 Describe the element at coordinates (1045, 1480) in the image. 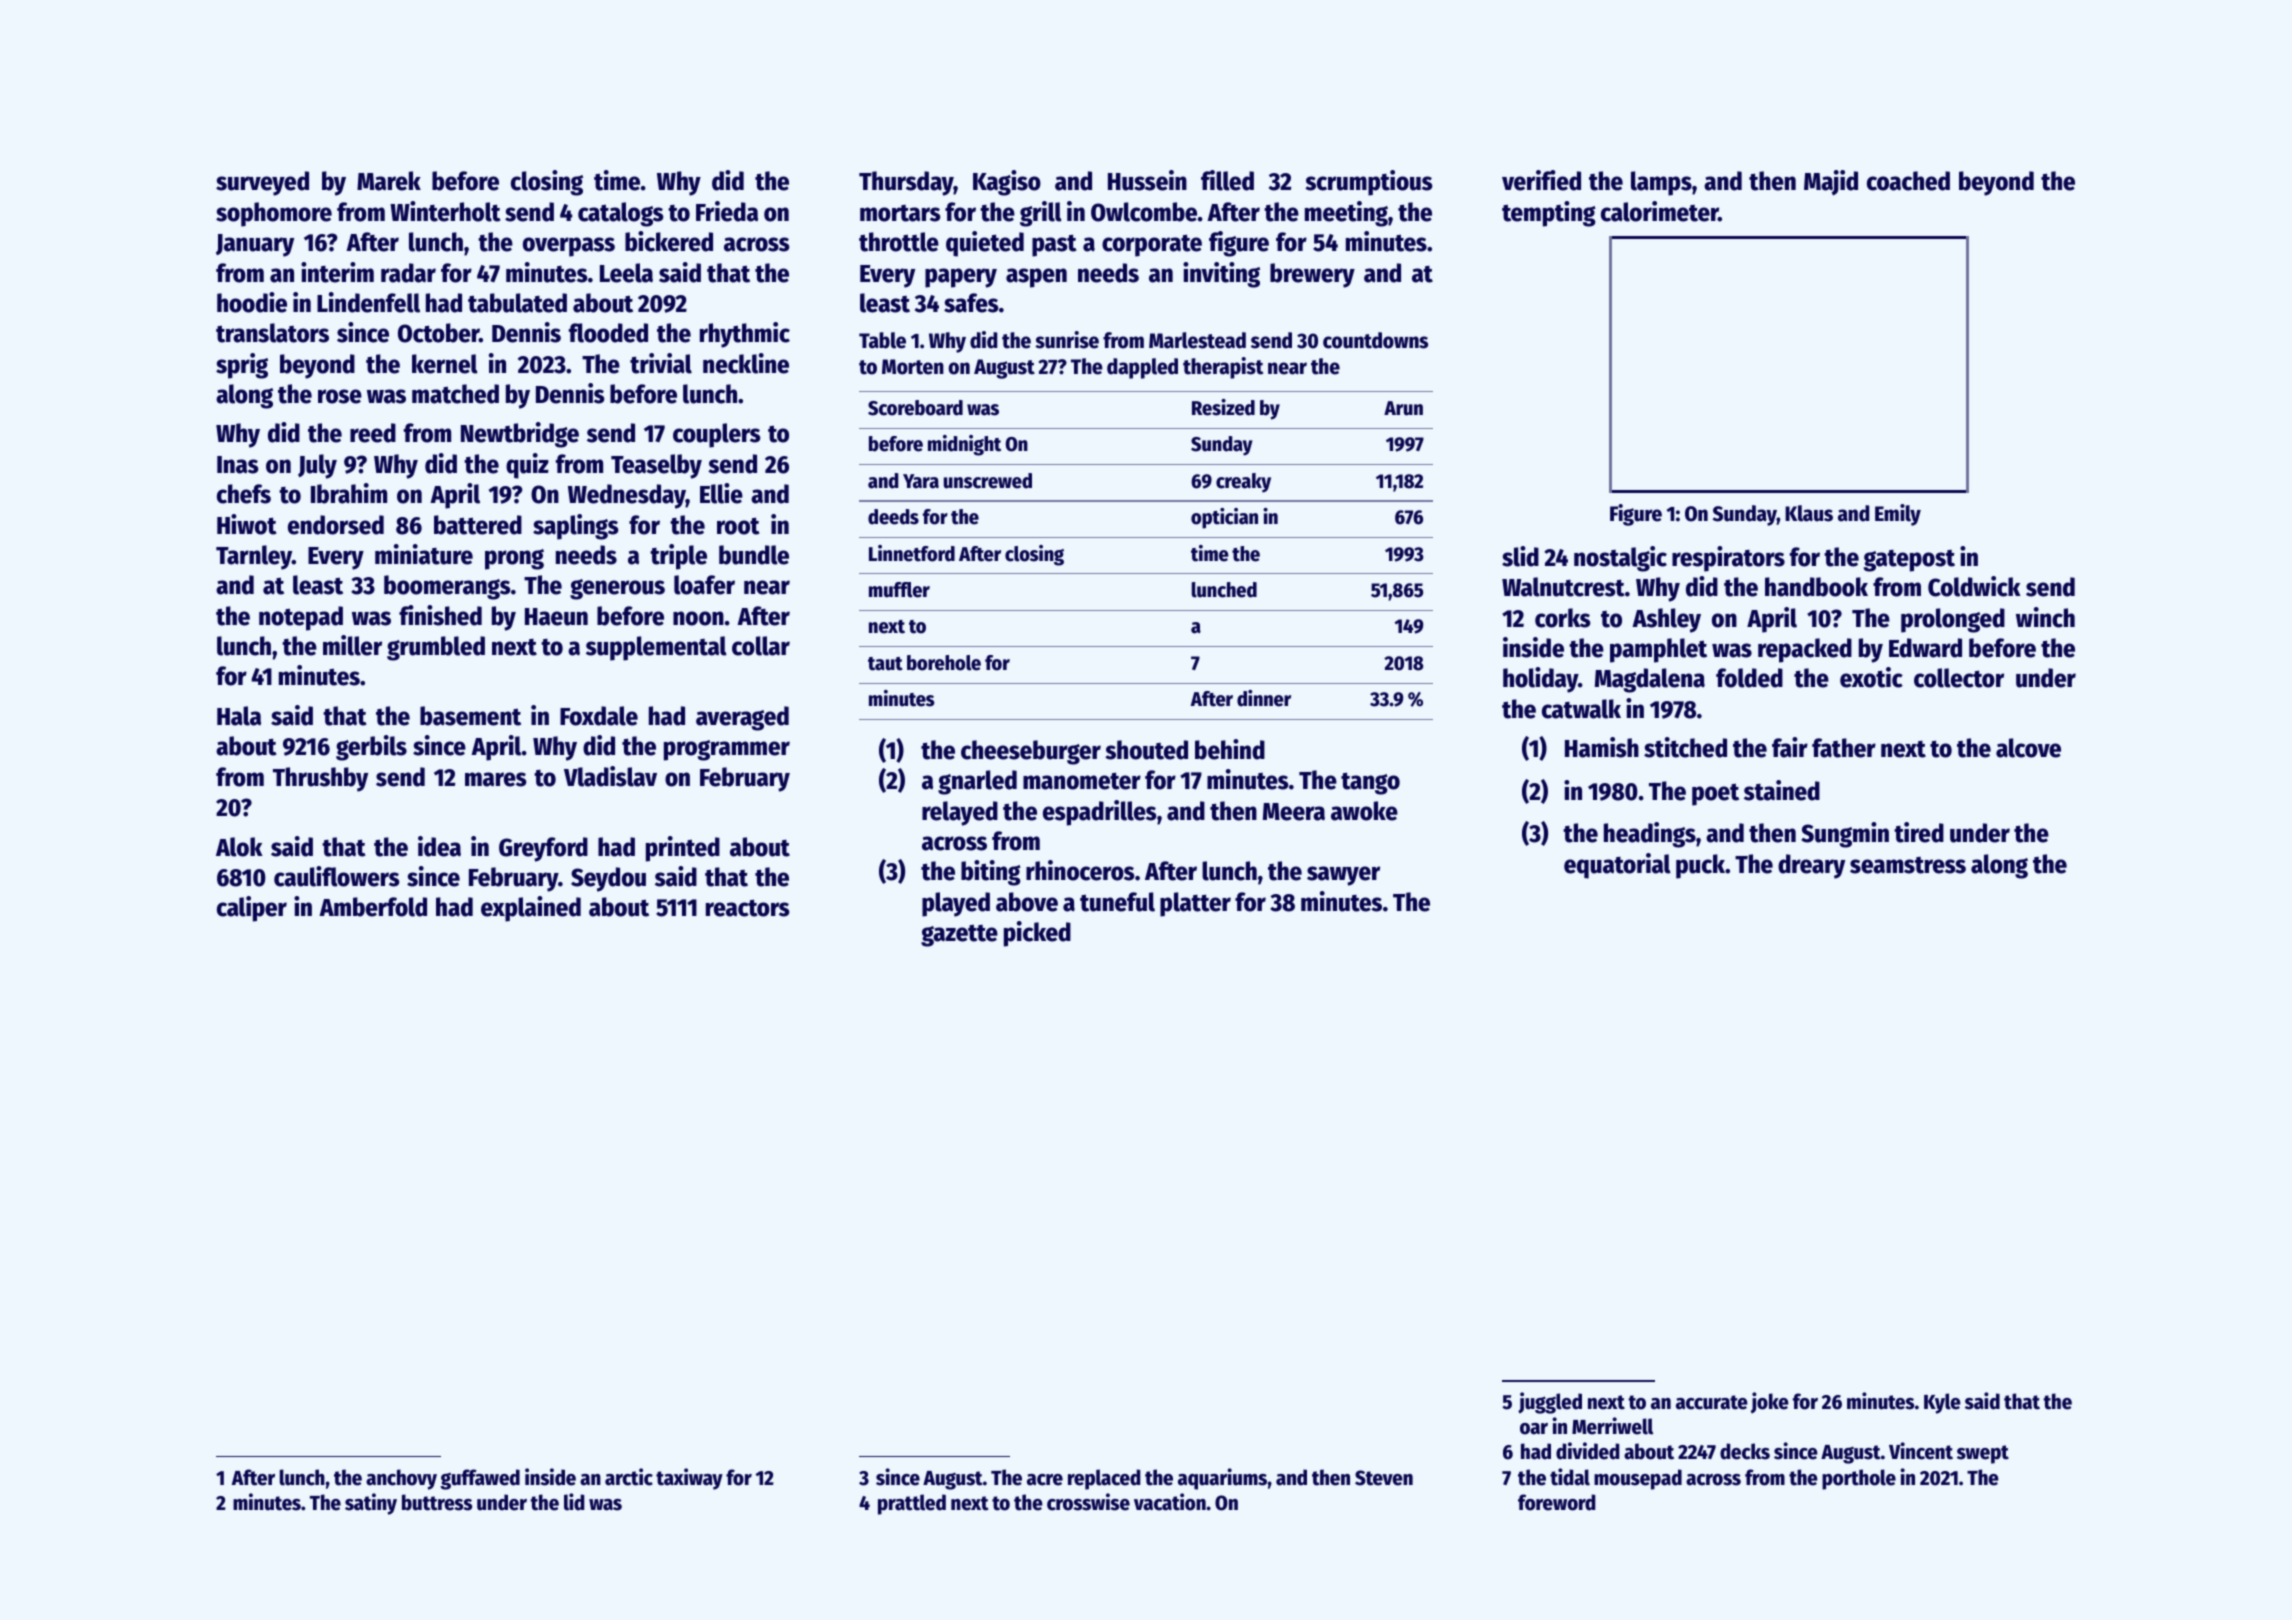

I see `acre` at that location.
